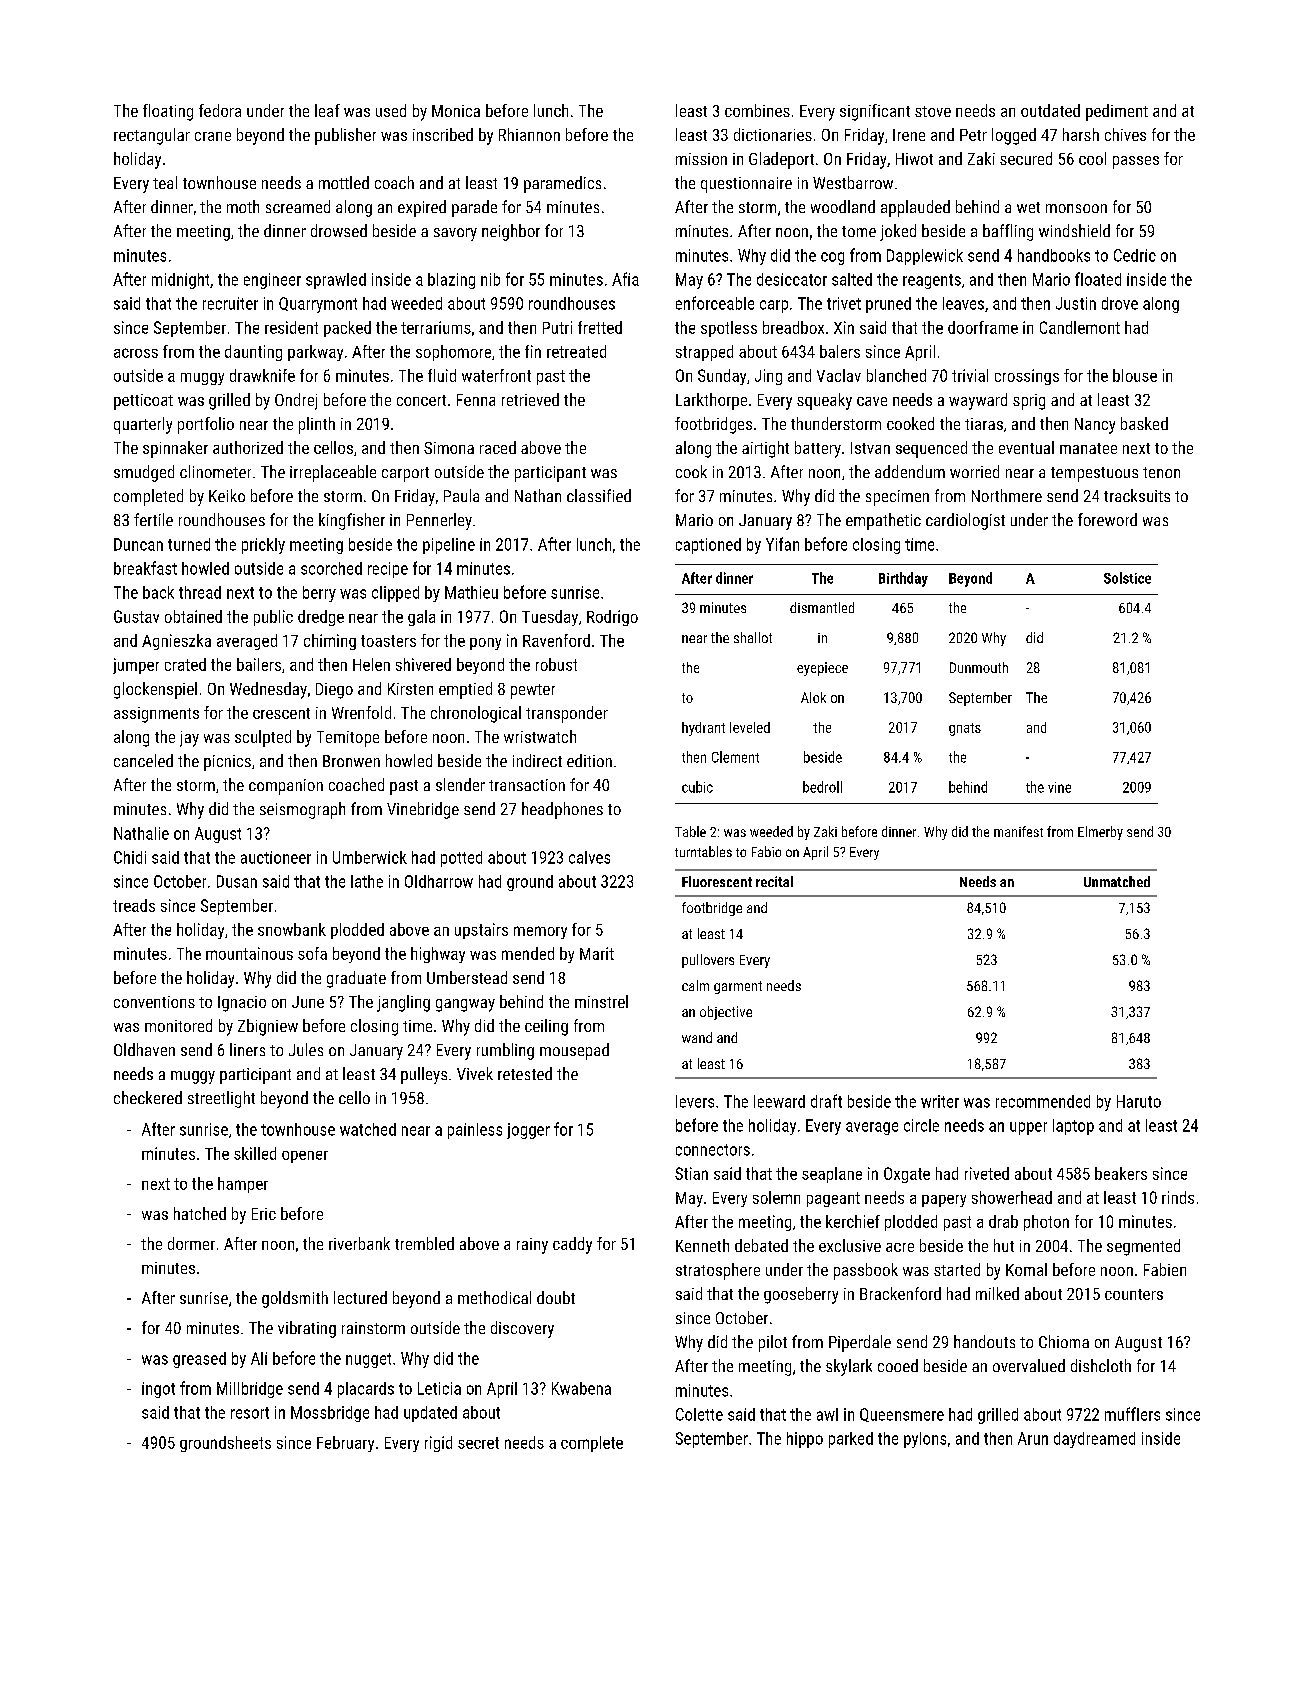  What do you see at coordinates (391, 110) in the image?
I see `used` at bounding box center [391, 110].
